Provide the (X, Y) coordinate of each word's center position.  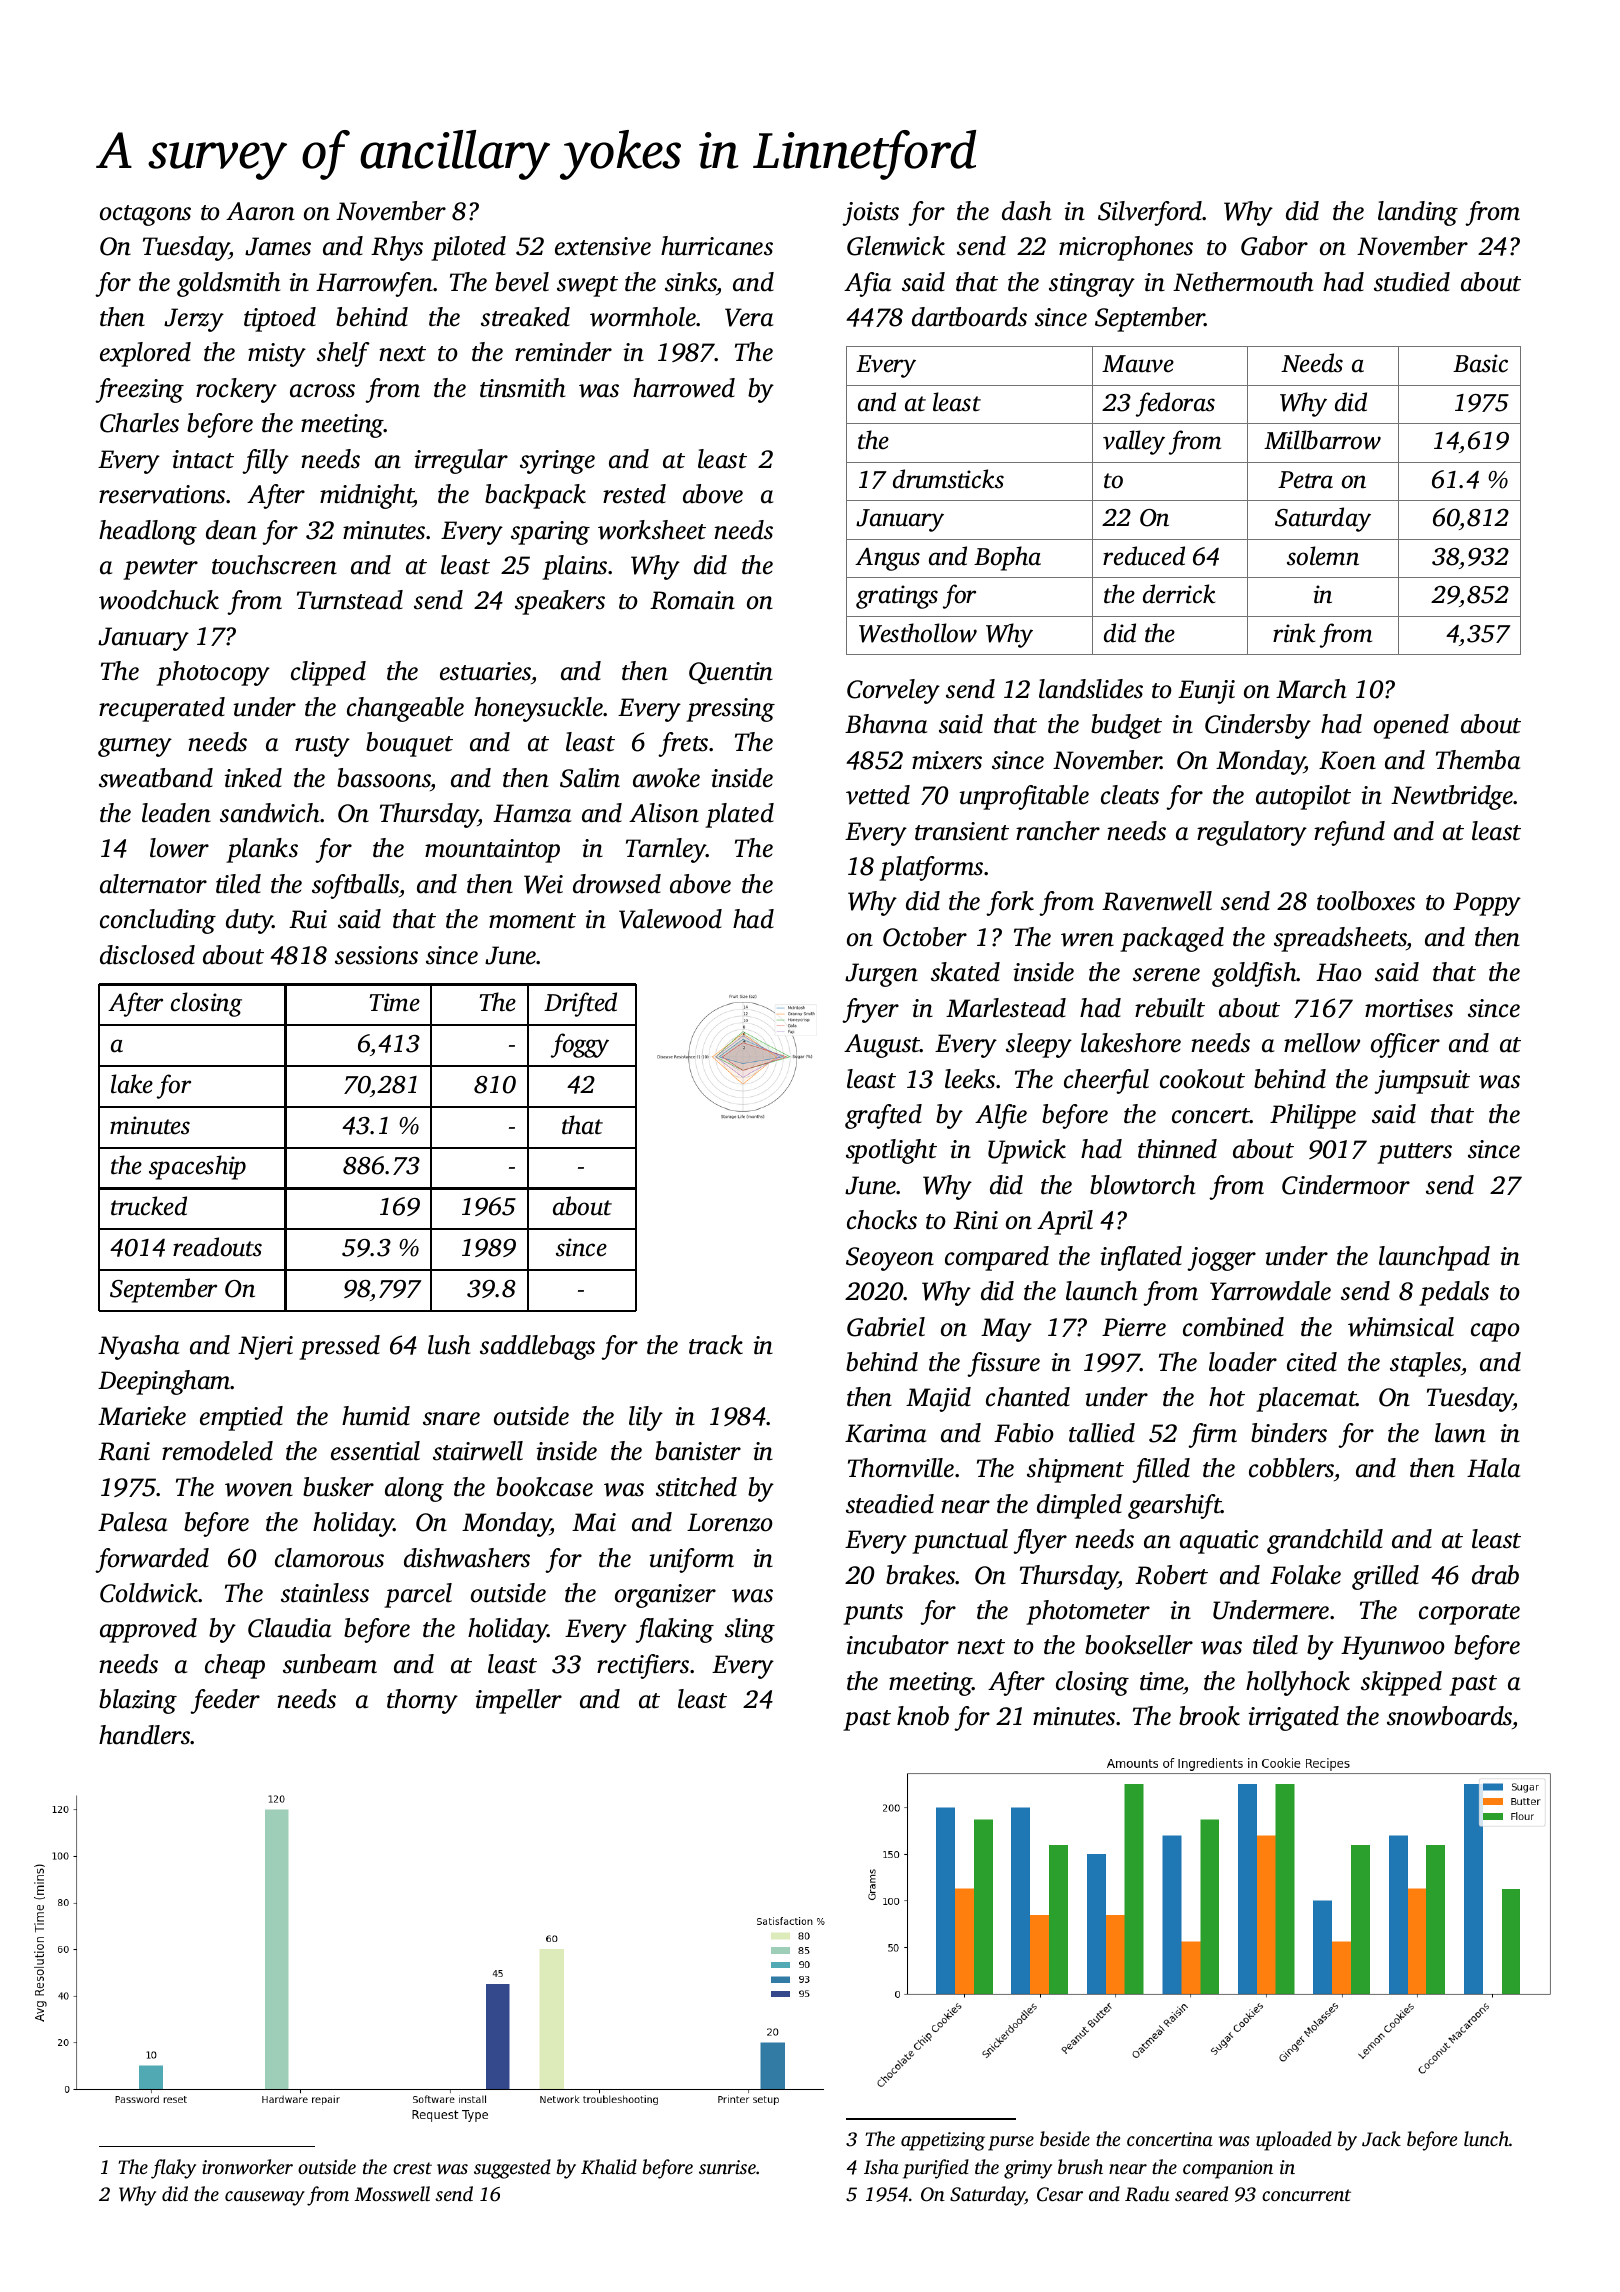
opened (1411, 726)
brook (1209, 1716)
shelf (343, 354)
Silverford (1150, 213)
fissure (1003, 1364)
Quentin (731, 673)
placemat (1306, 1399)
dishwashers (467, 1558)
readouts (217, 1247)
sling (750, 1630)
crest (412, 2168)
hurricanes (717, 246)
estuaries (485, 671)
